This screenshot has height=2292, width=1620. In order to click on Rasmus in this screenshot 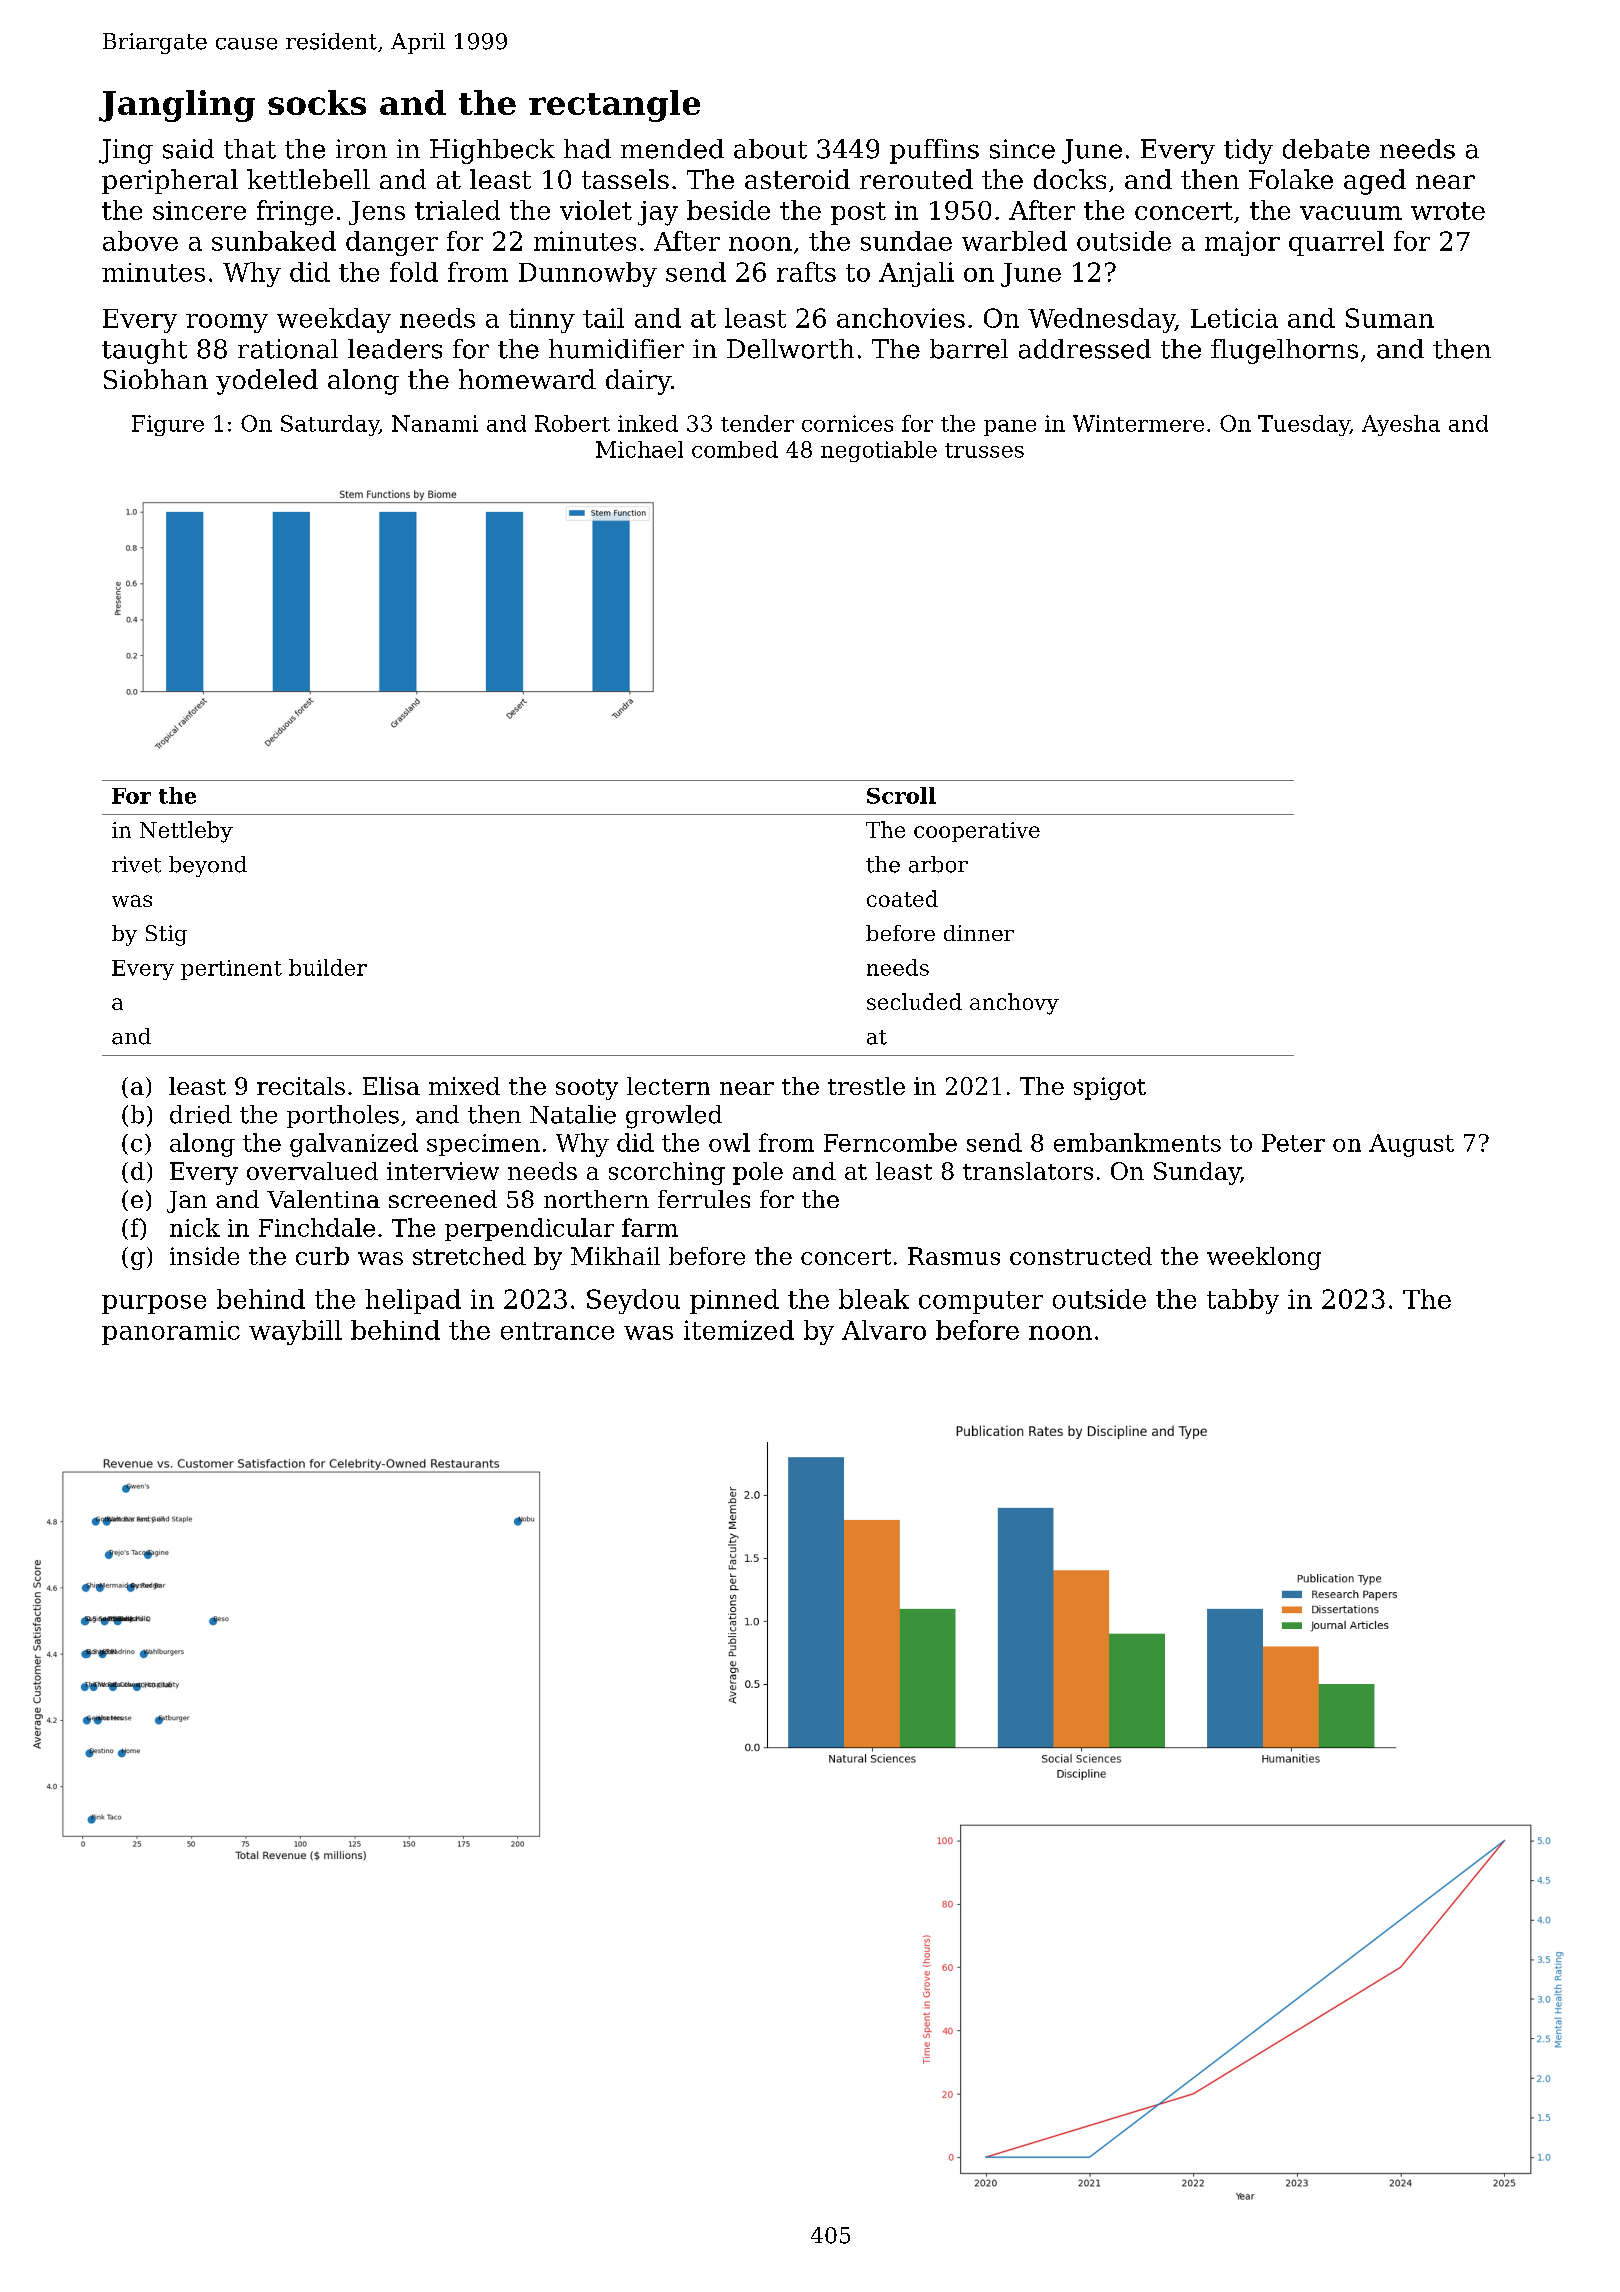, I will do `click(954, 1256)`.
